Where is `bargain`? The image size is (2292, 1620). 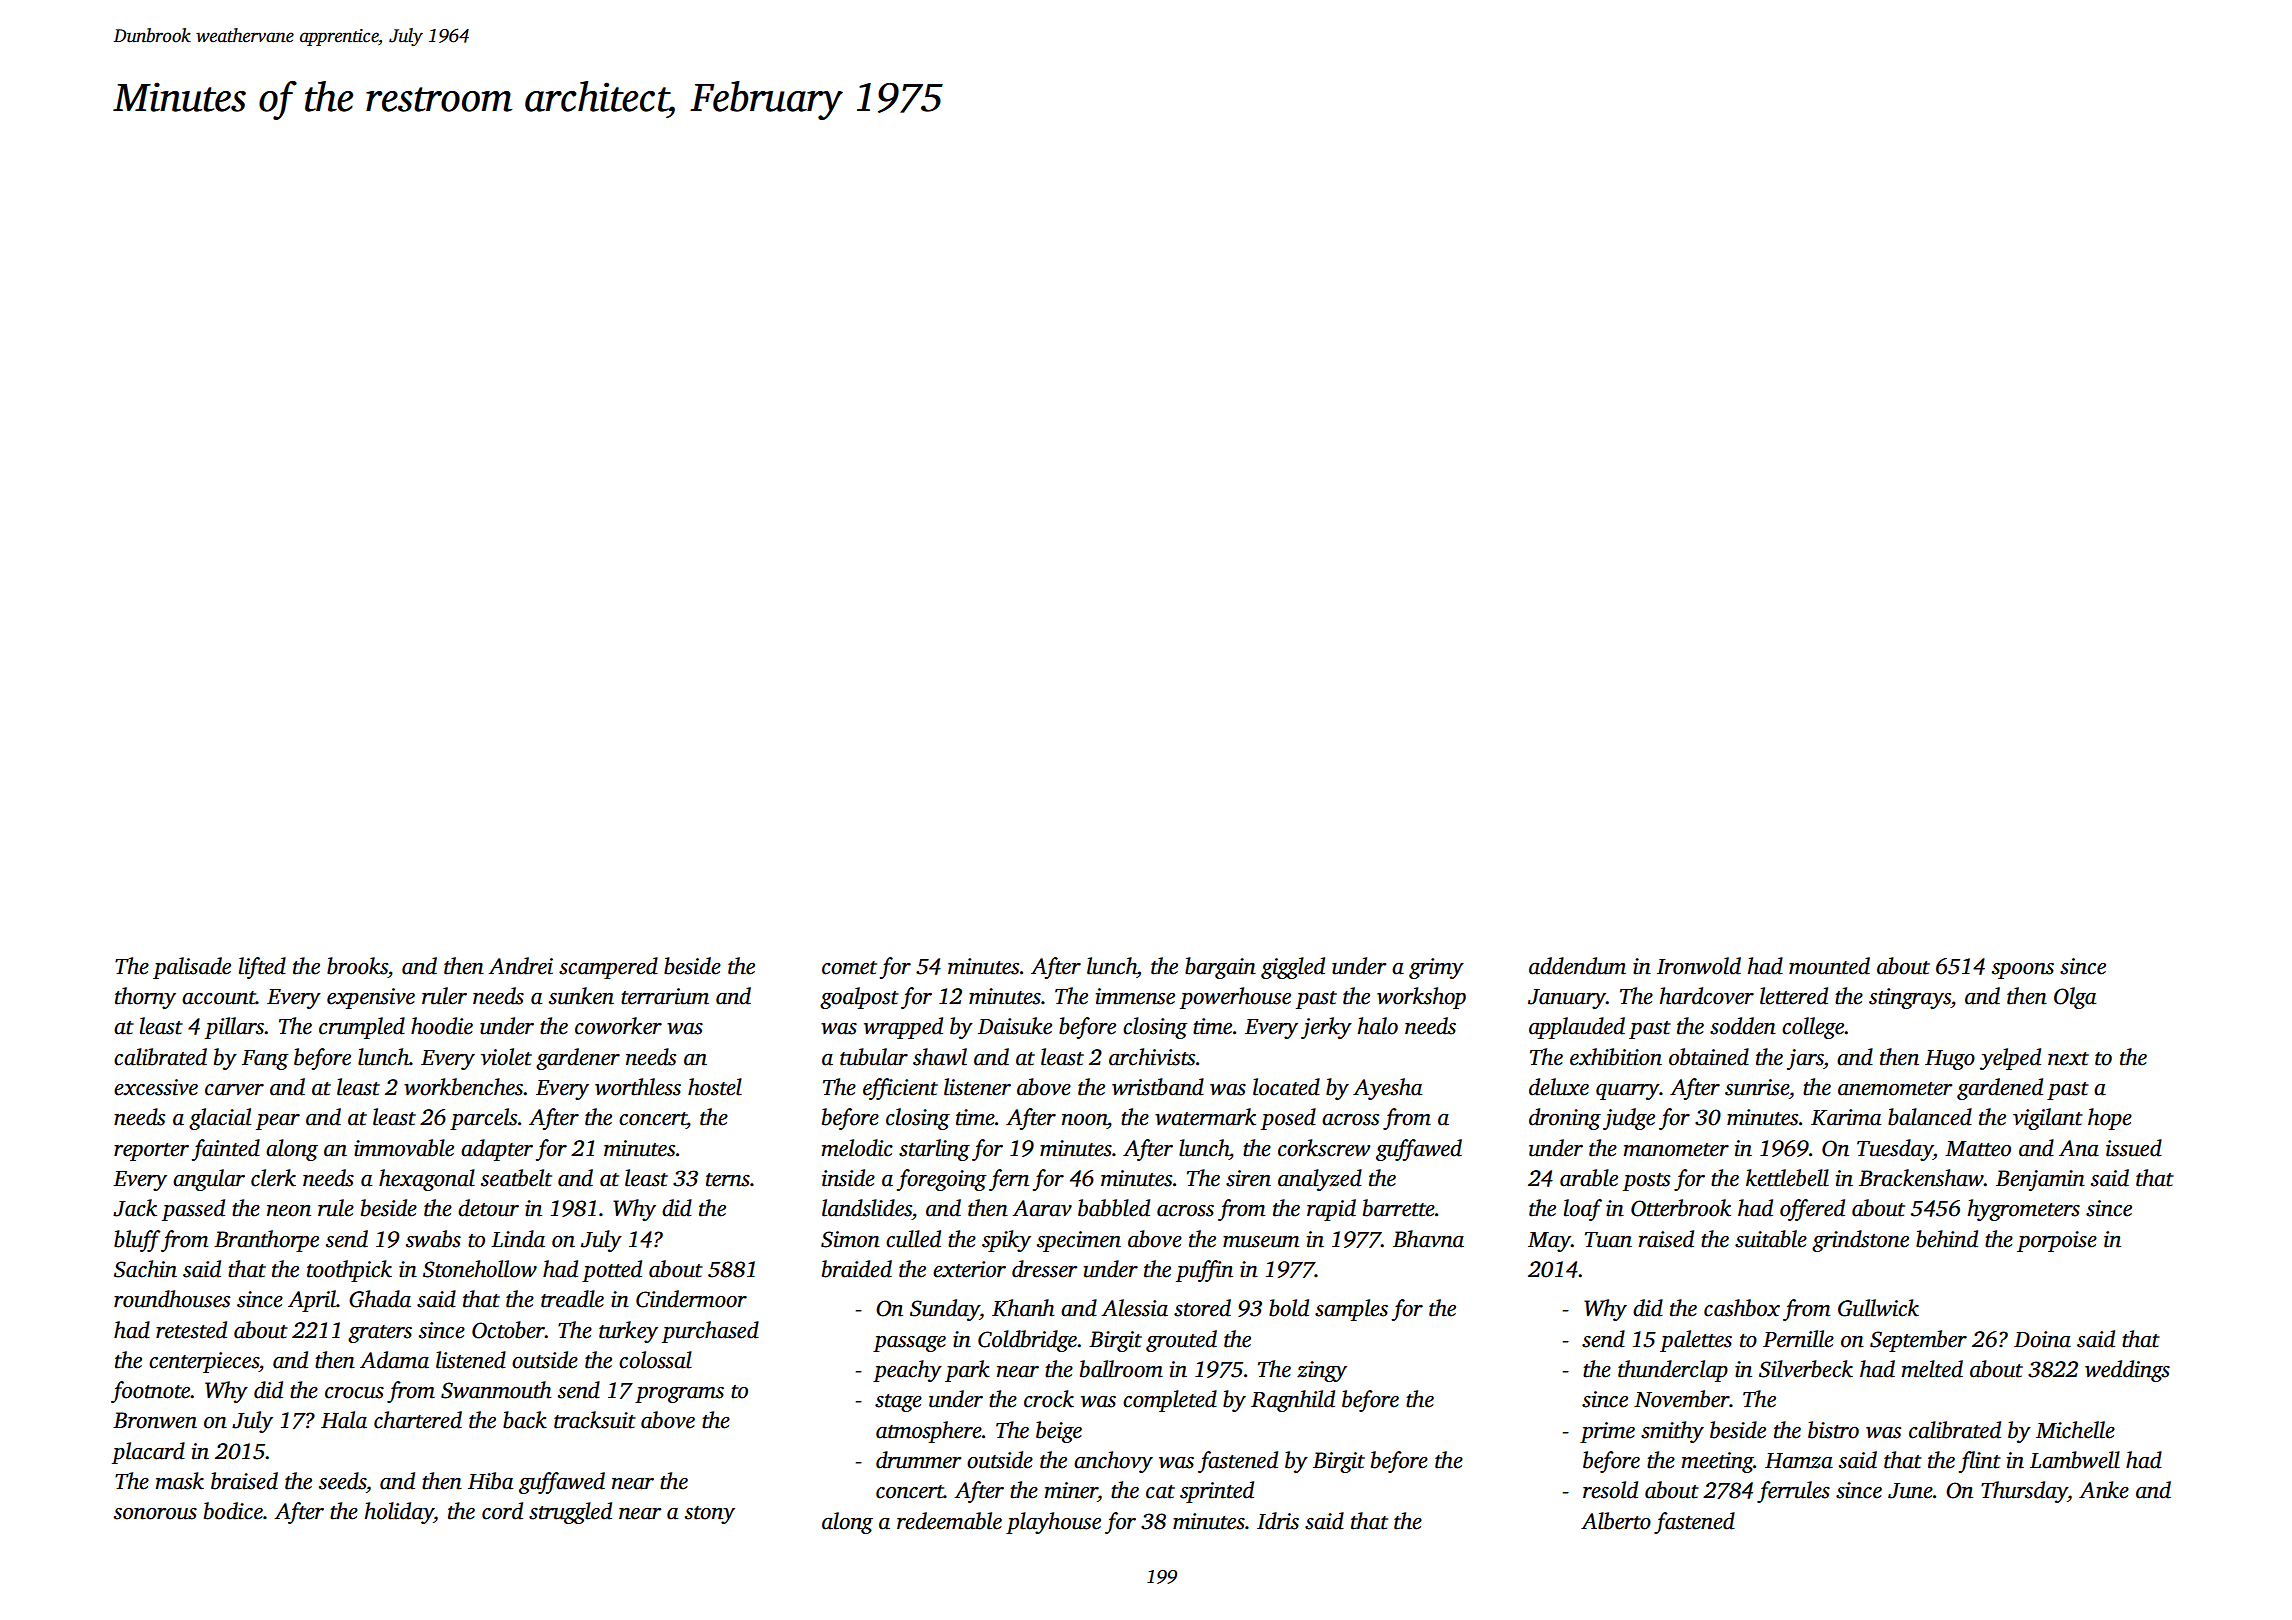
bargain is located at coordinates (1220, 968).
